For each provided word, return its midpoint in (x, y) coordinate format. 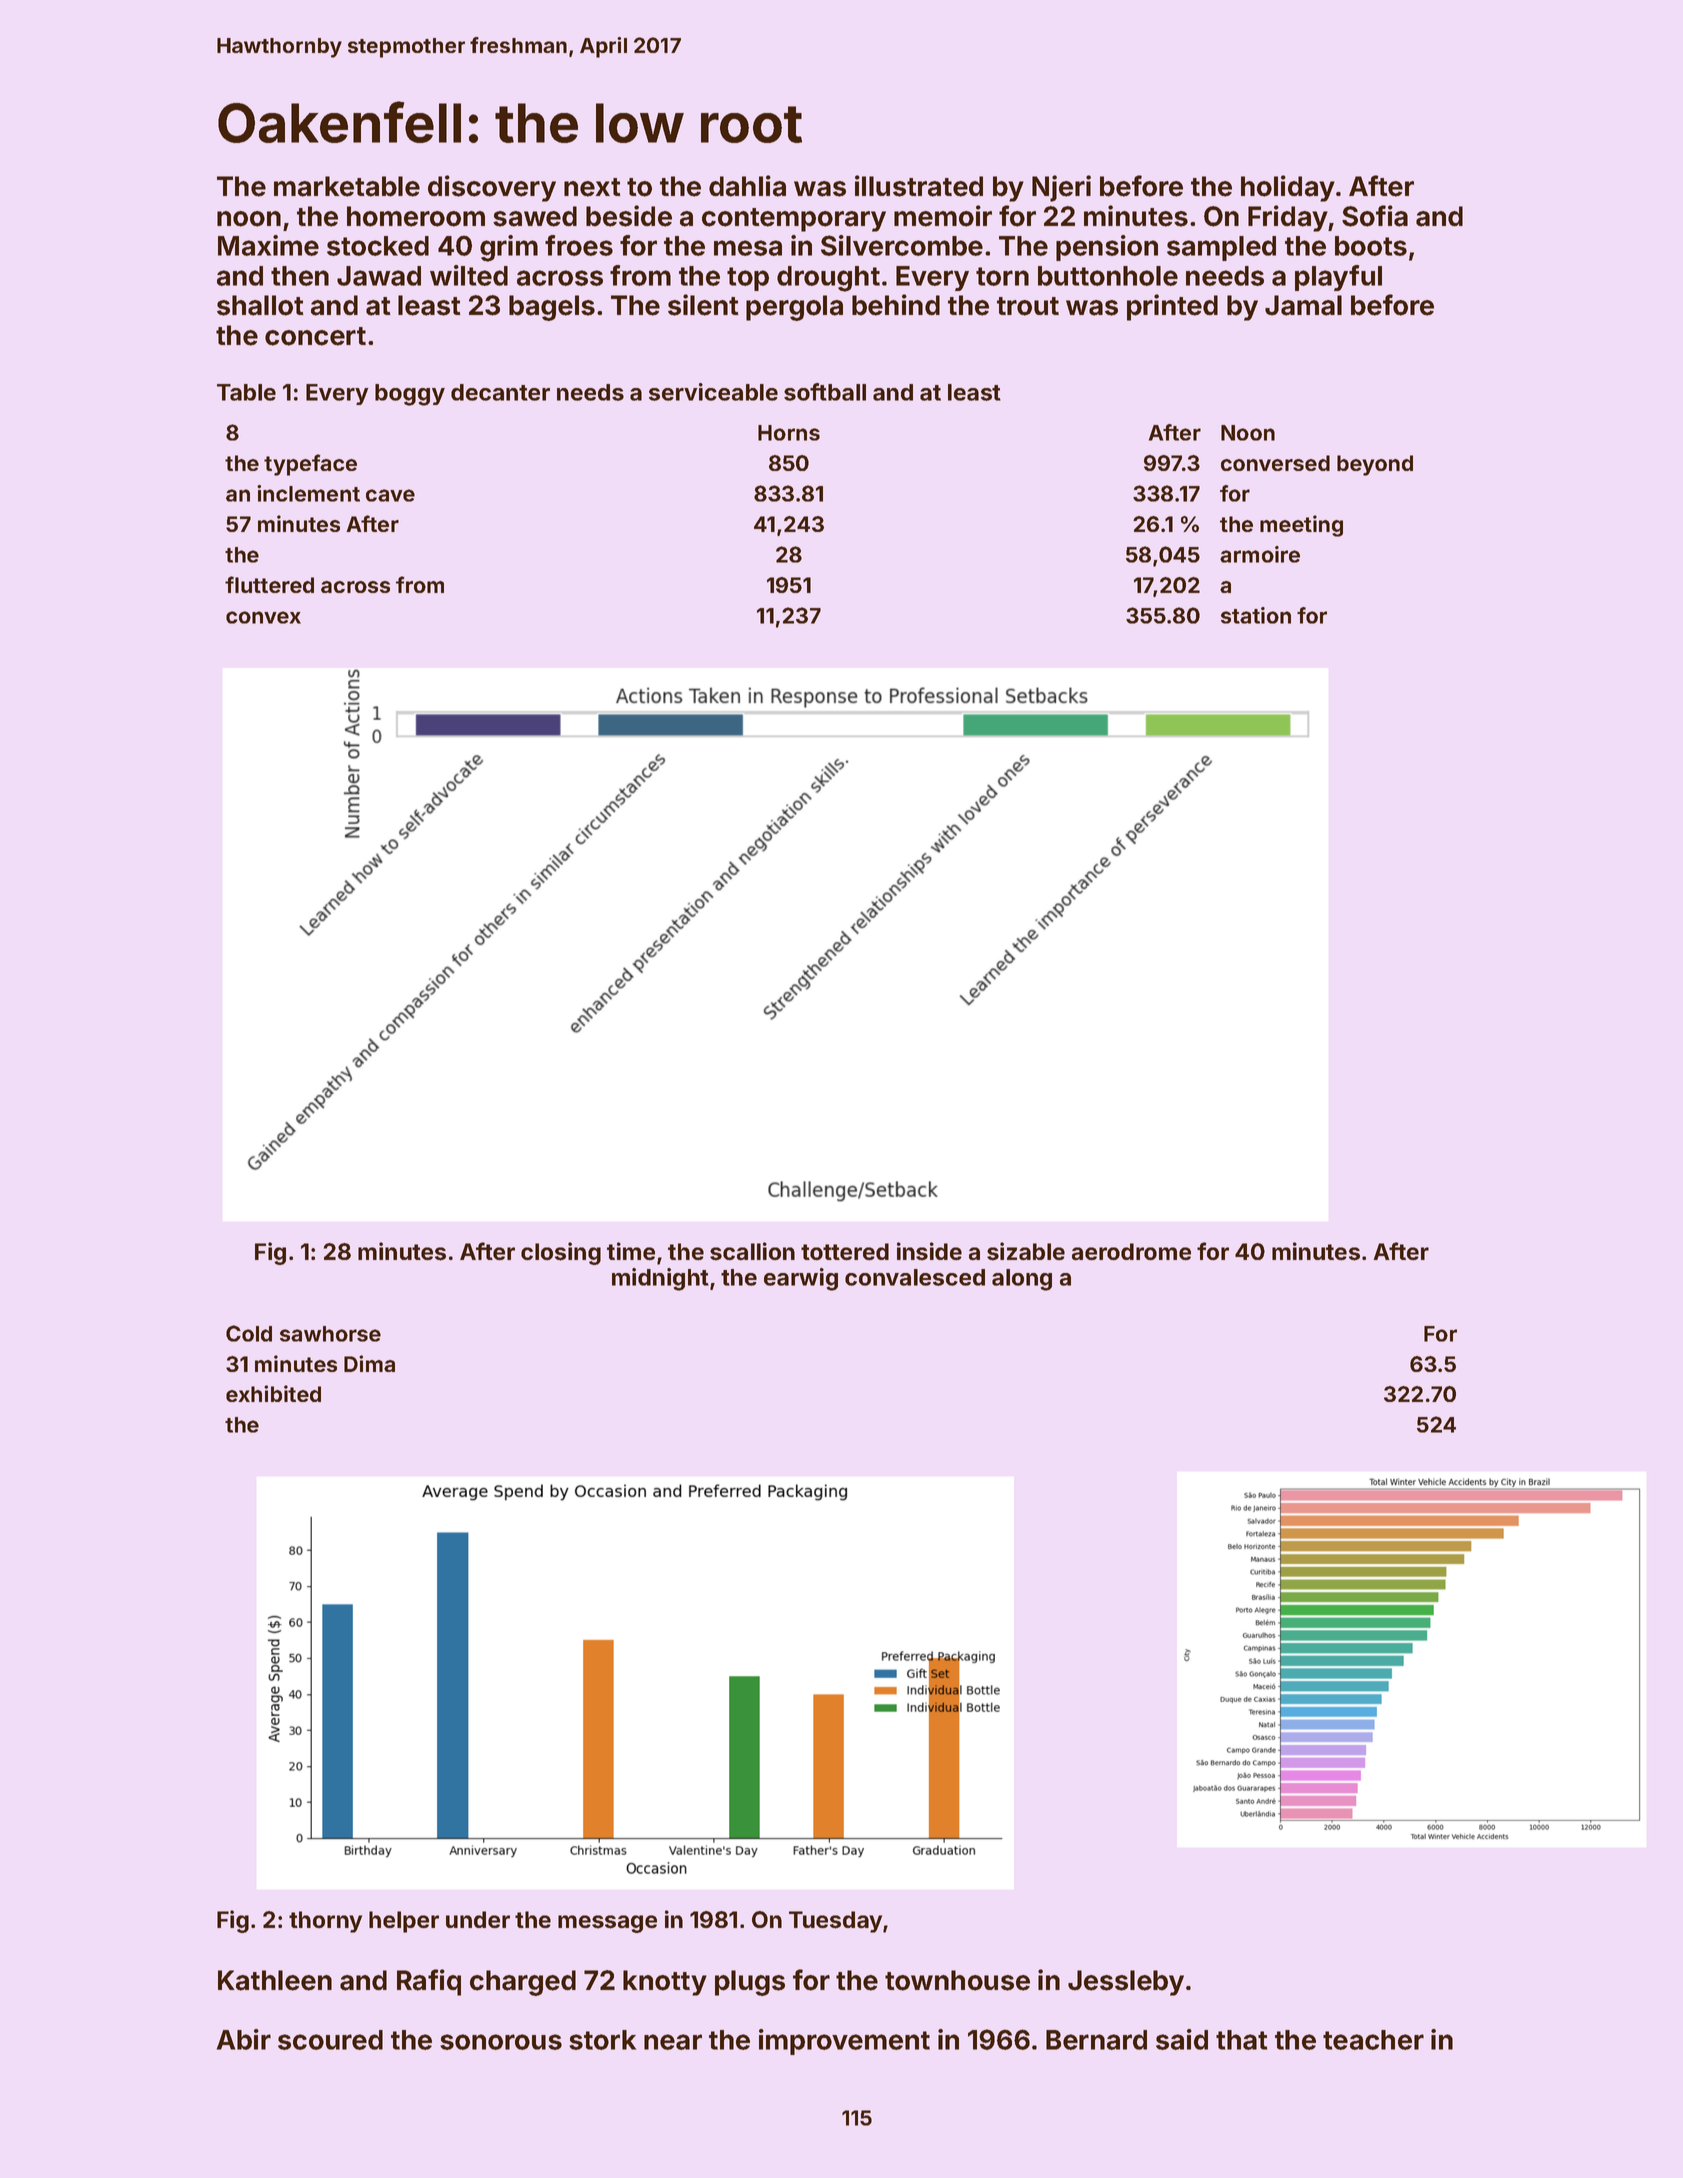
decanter (500, 392)
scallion (752, 1251)
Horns (789, 433)
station (1256, 615)
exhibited (273, 1393)
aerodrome (1131, 1252)
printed (1172, 307)
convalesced (915, 1277)
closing (561, 1253)
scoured (330, 2040)
